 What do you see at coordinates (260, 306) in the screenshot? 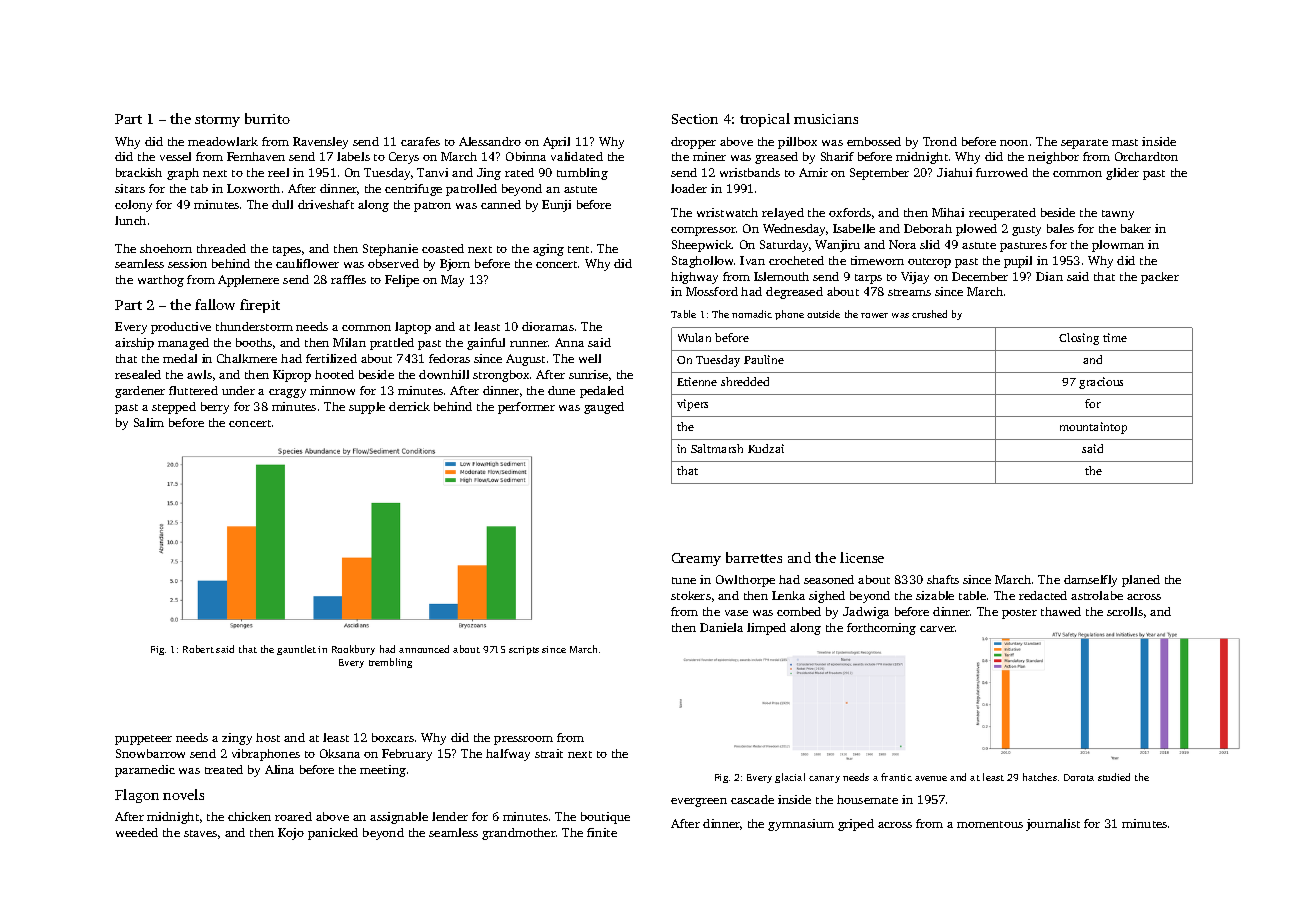
I see `firepit` at bounding box center [260, 306].
